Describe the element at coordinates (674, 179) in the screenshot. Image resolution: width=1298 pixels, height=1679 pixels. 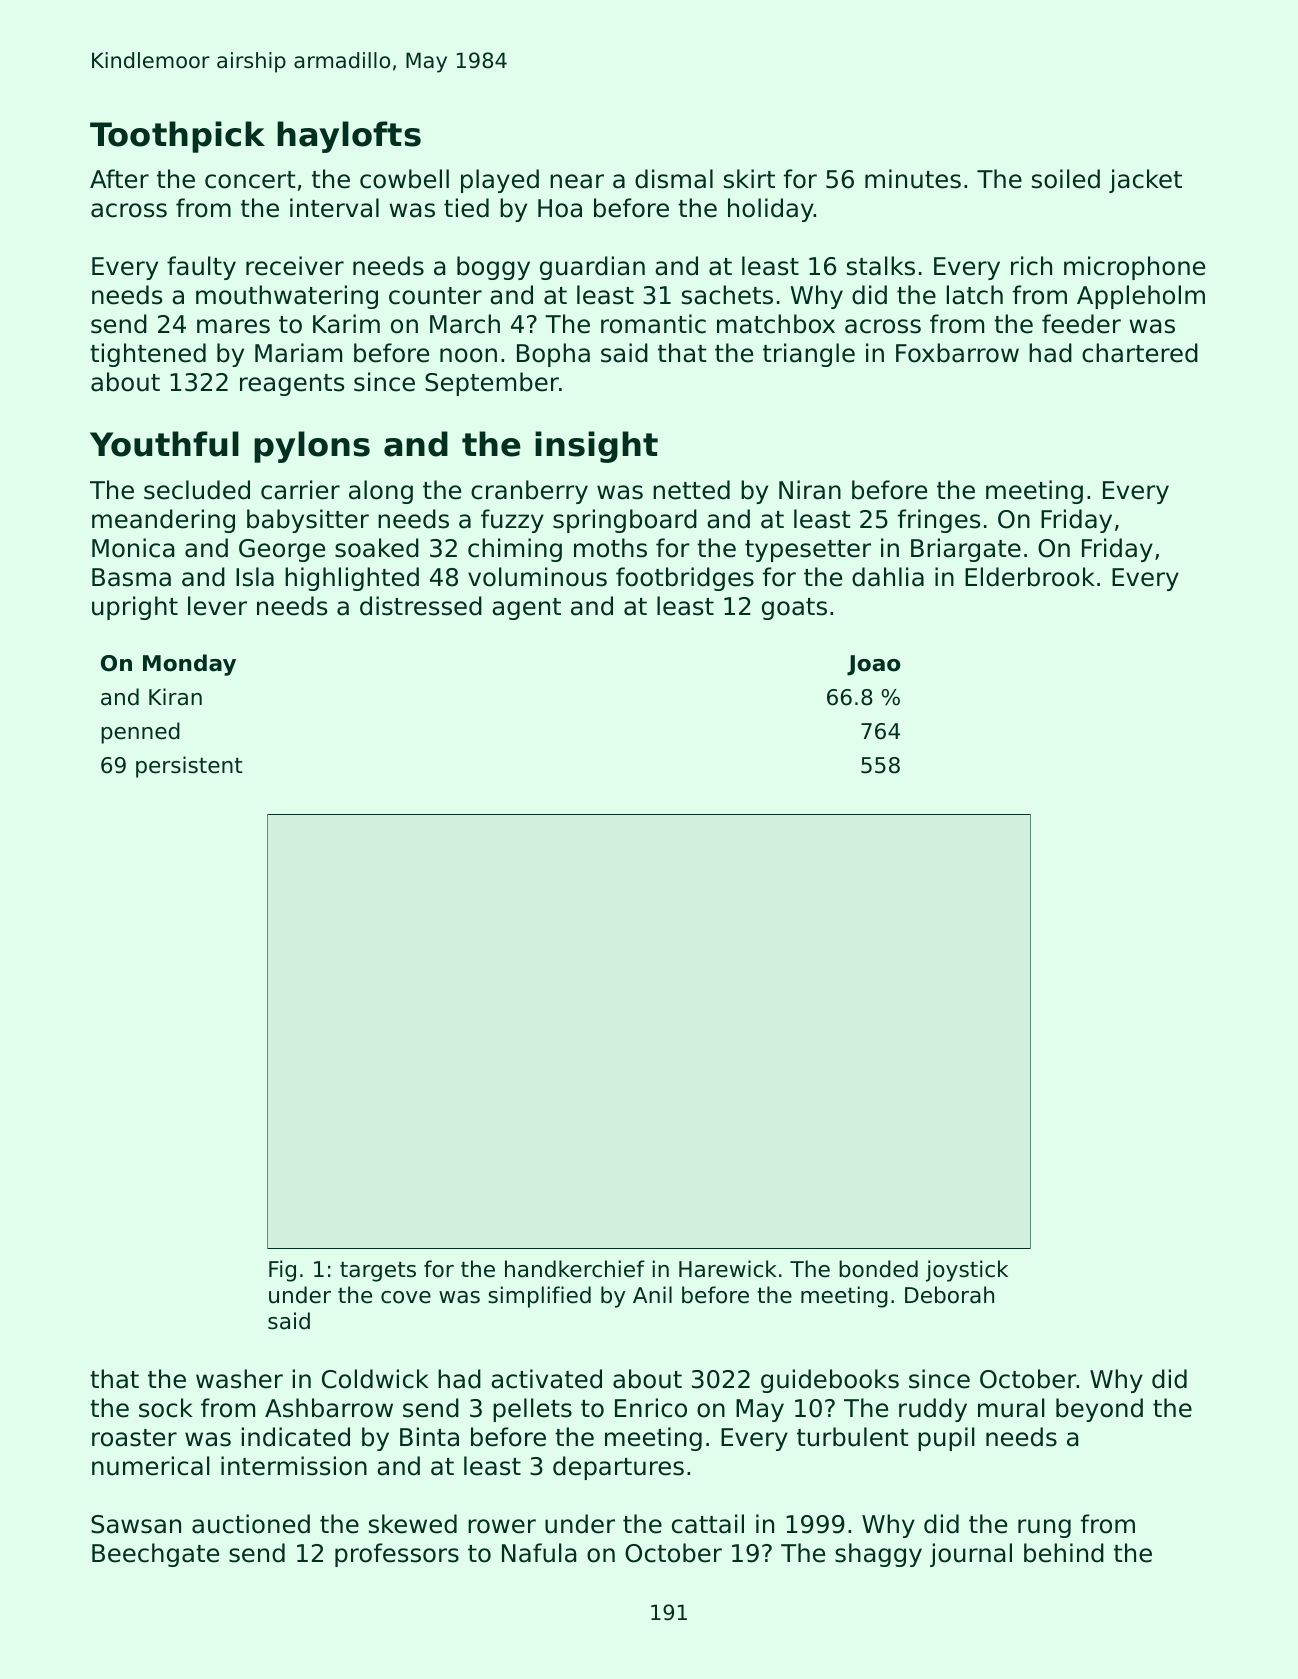
I see `dismal` at that location.
